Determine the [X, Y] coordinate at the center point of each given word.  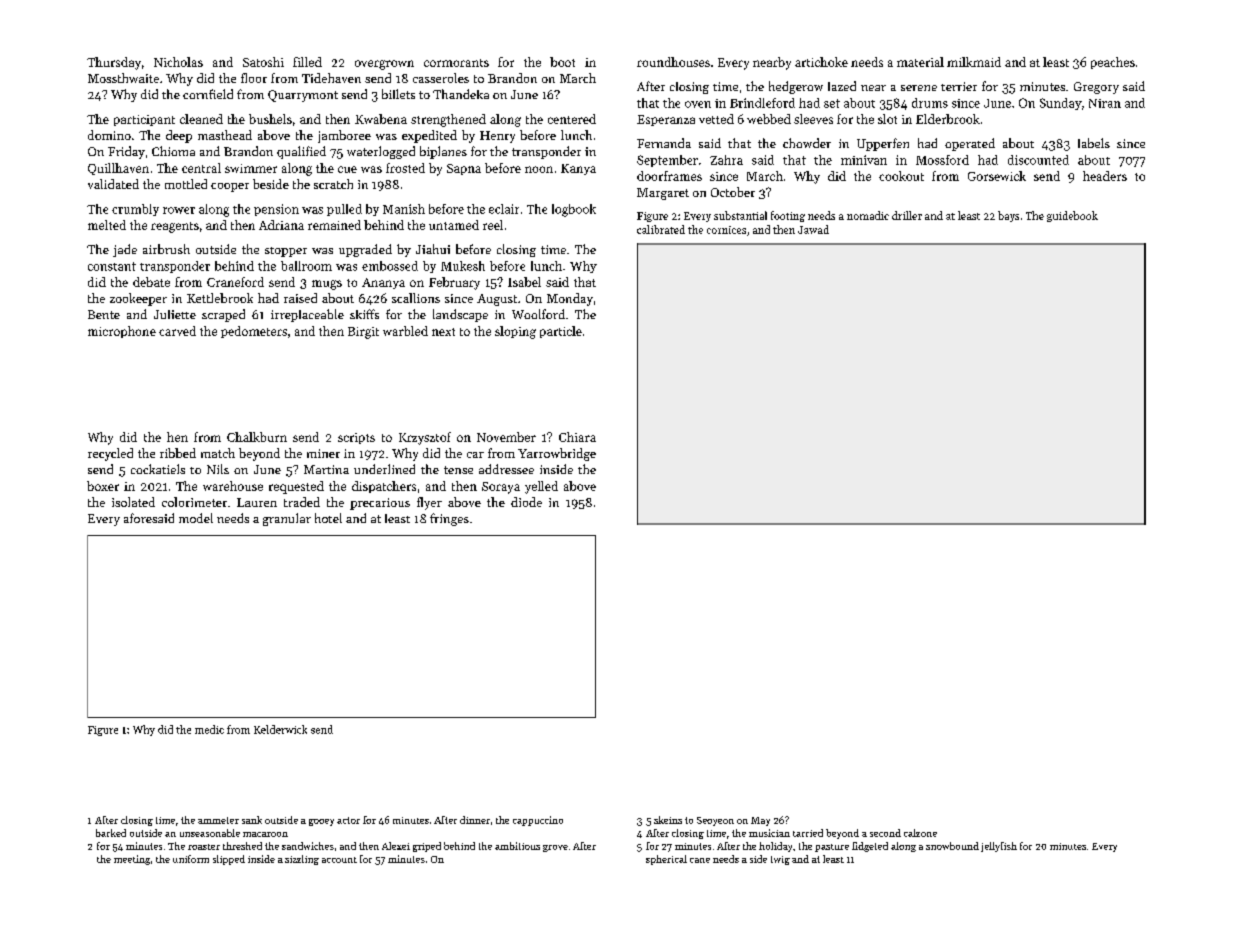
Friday [126, 152]
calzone [920, 833]
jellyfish [999, 847]
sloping [515, 332]
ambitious [517, 846]
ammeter [218, 820]
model [196, 518]
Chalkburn [257, 437]
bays [1008, 216]
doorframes [669, 176]
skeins [668, 820]
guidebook [1072, 216]
